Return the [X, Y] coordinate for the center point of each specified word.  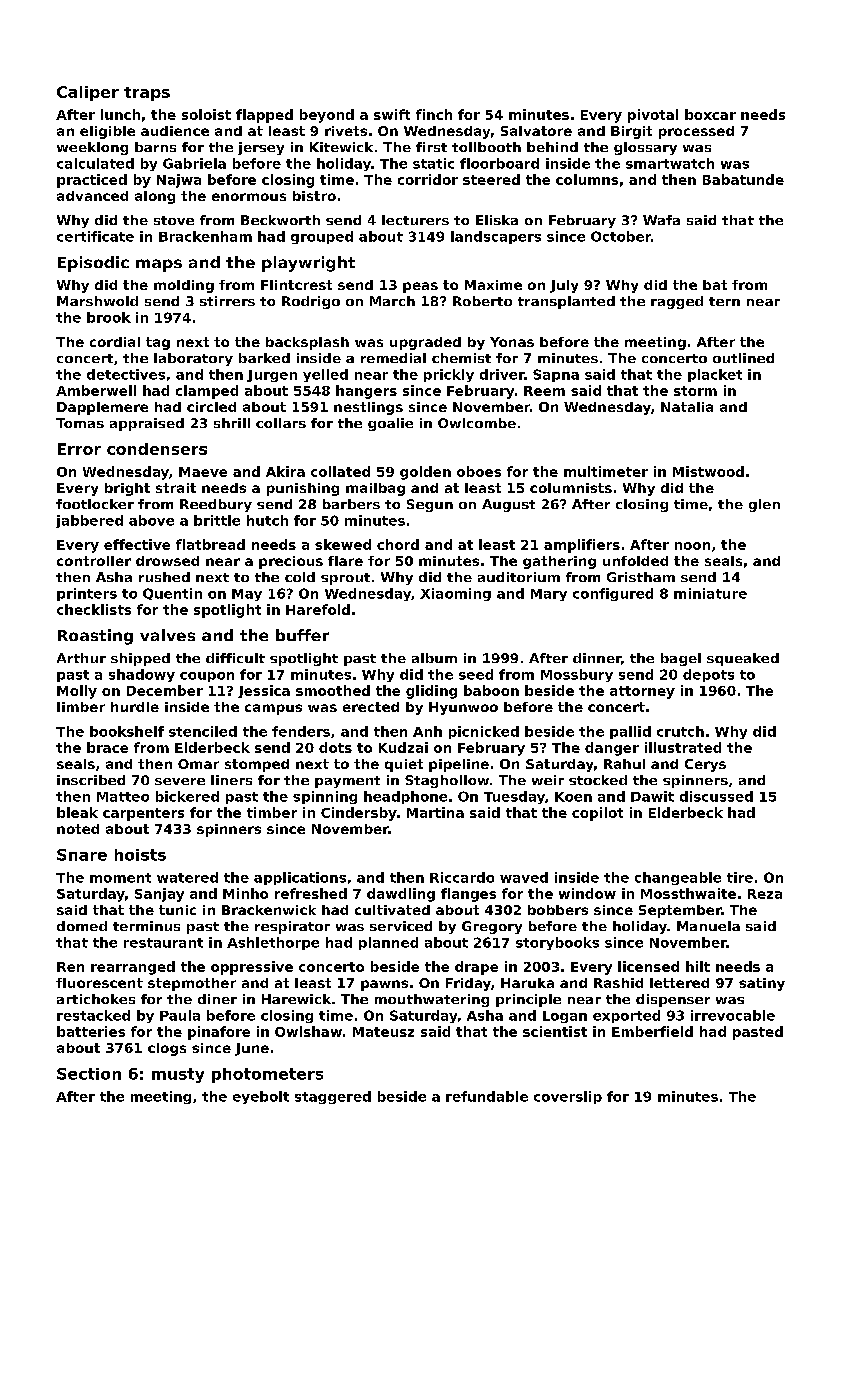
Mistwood [708, 471]
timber [272, 812]
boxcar [710, 114]
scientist [555, 1031]
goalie [390, 424]
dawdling [401, 895]
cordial [115, 342]
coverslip [568, 1097]
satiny [762, 984]
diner [217, 999]
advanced [92, 196]
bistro [314, 196]
